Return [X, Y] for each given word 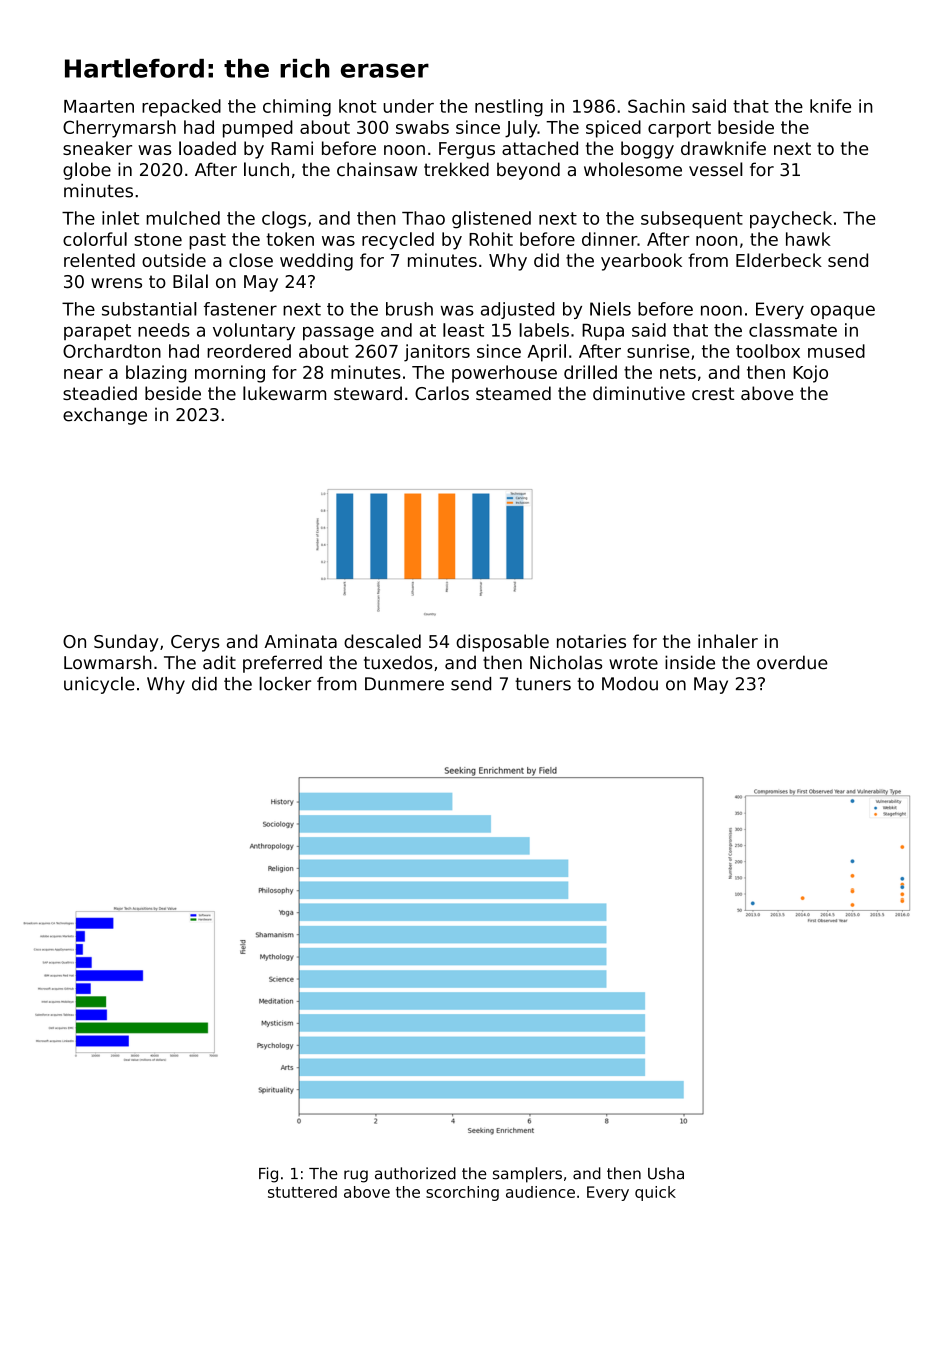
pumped [258, 129]
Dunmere [404, 684]
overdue [792, 662]
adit [219, 662]
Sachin [656, 106]
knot [357, 106]
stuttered [302, 1192]
